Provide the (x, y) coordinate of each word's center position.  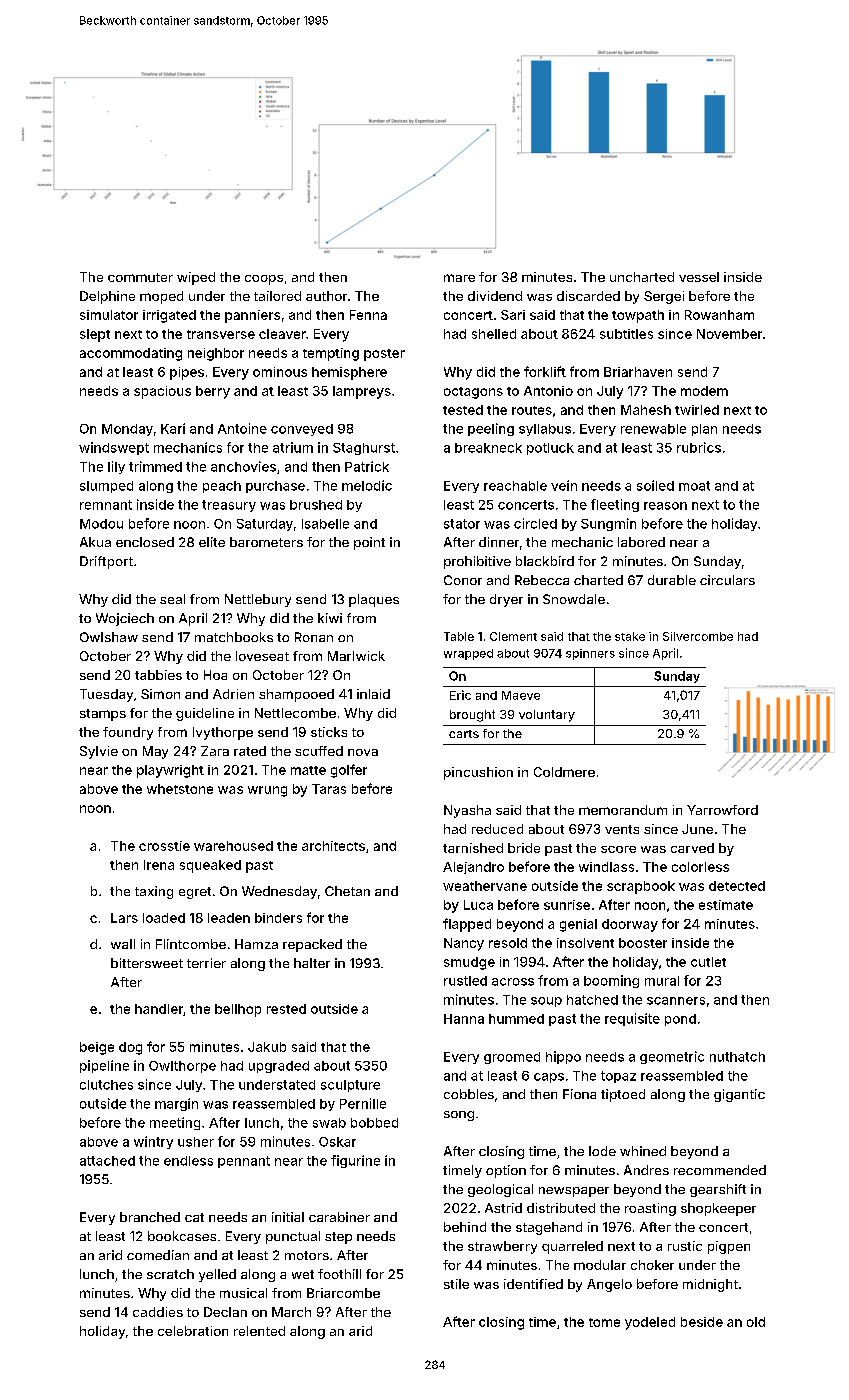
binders (278, 918)
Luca (478, 905)
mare (459, 278)
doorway (630, 925)
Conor (463, 580)
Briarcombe (343, 1293)
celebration (193, 1331)
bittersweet (147, 963)
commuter (140, 277)
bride (524, 848)
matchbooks (234, 637)
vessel (699, 277)
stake (630, 636)
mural (662, 981)
